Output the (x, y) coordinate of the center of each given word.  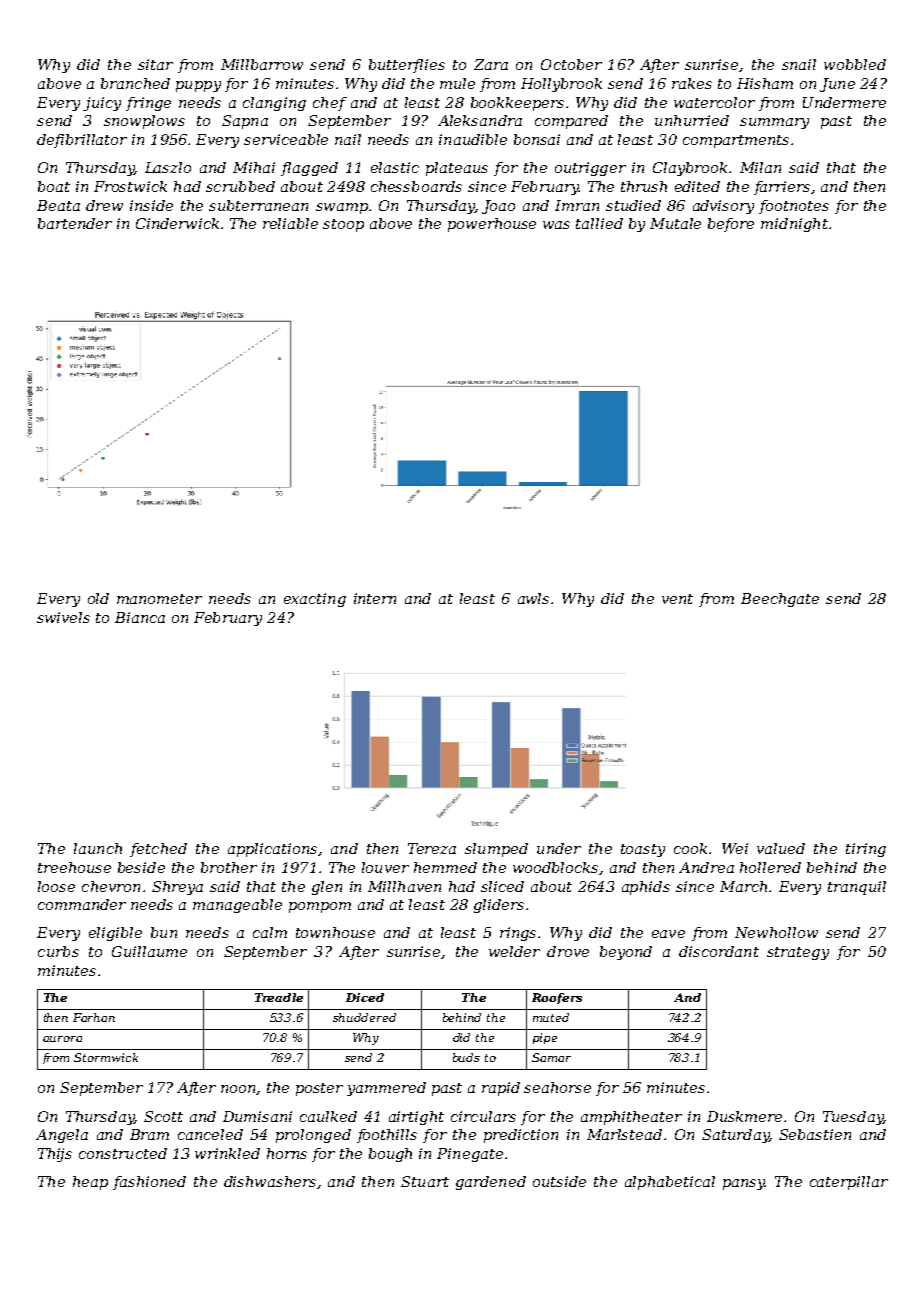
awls (533, 598)
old (98, 598)
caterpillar (849, 1183)
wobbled (855, 64)
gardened (491, 1183)
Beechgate (780, 600)
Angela (62, 1136)
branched (135, 83)
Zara (491, 64)
